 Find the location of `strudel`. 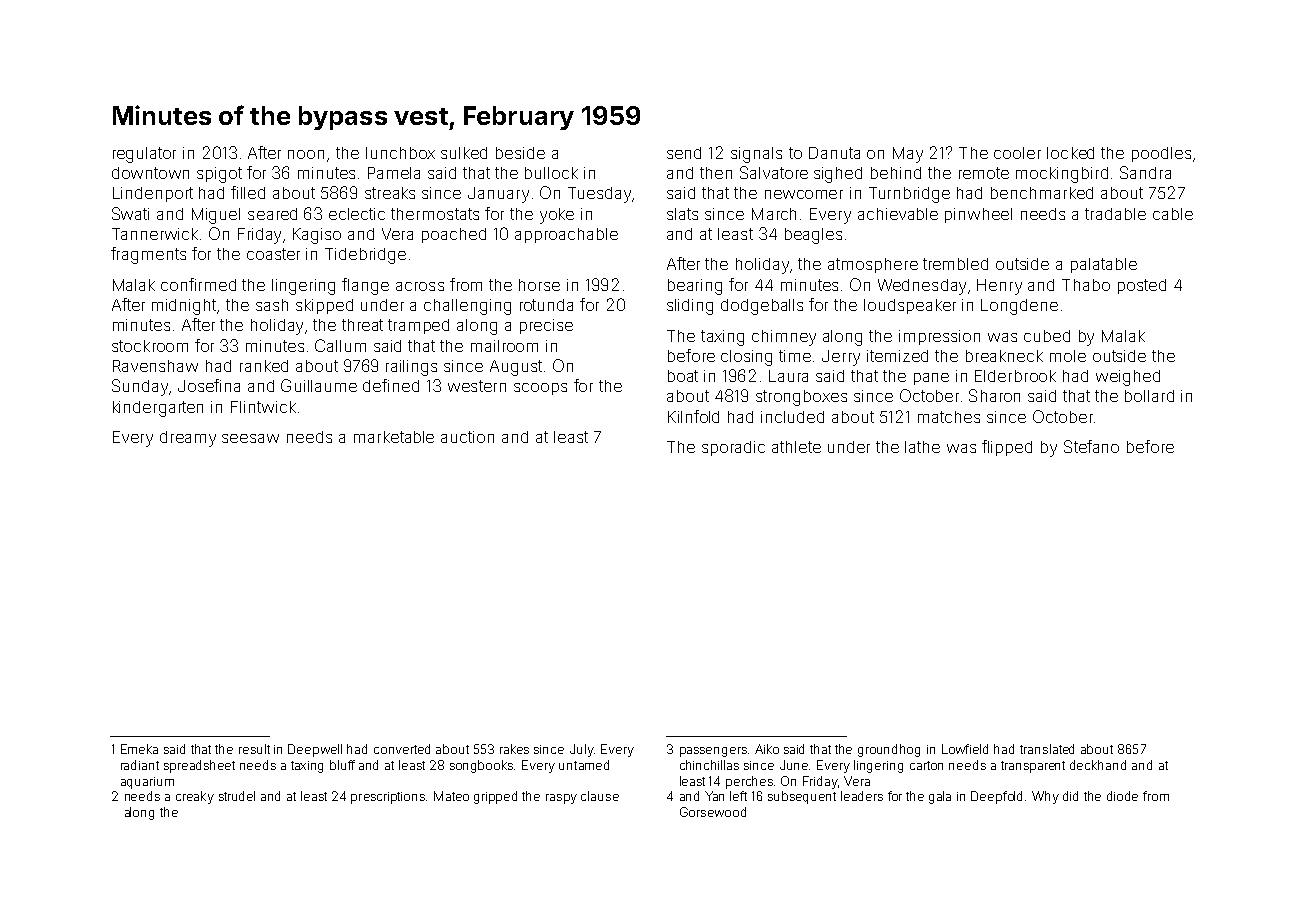

strudel is located at coordinates (237, 796).
